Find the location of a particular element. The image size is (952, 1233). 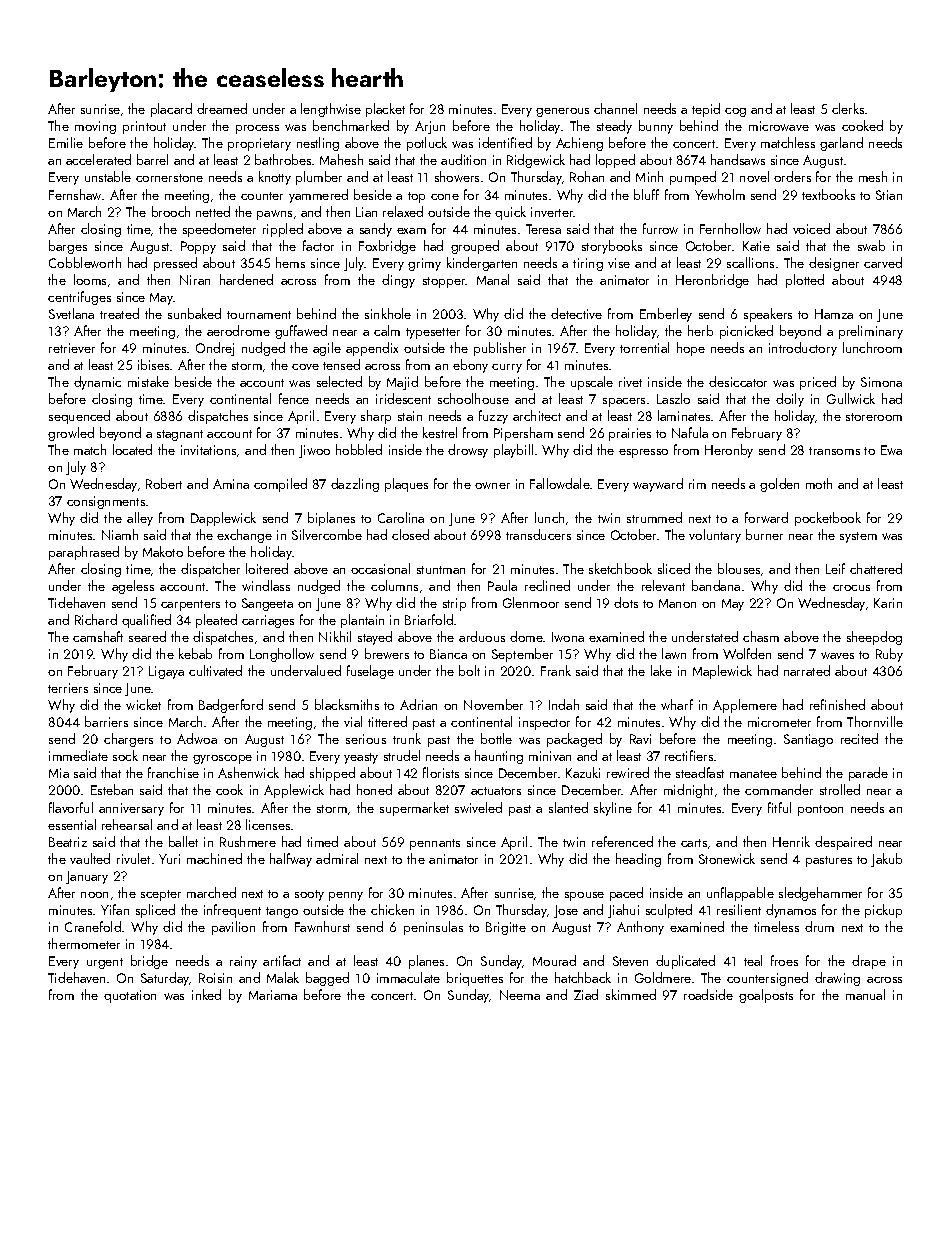

Karin is located at coordinates (888, 603).
